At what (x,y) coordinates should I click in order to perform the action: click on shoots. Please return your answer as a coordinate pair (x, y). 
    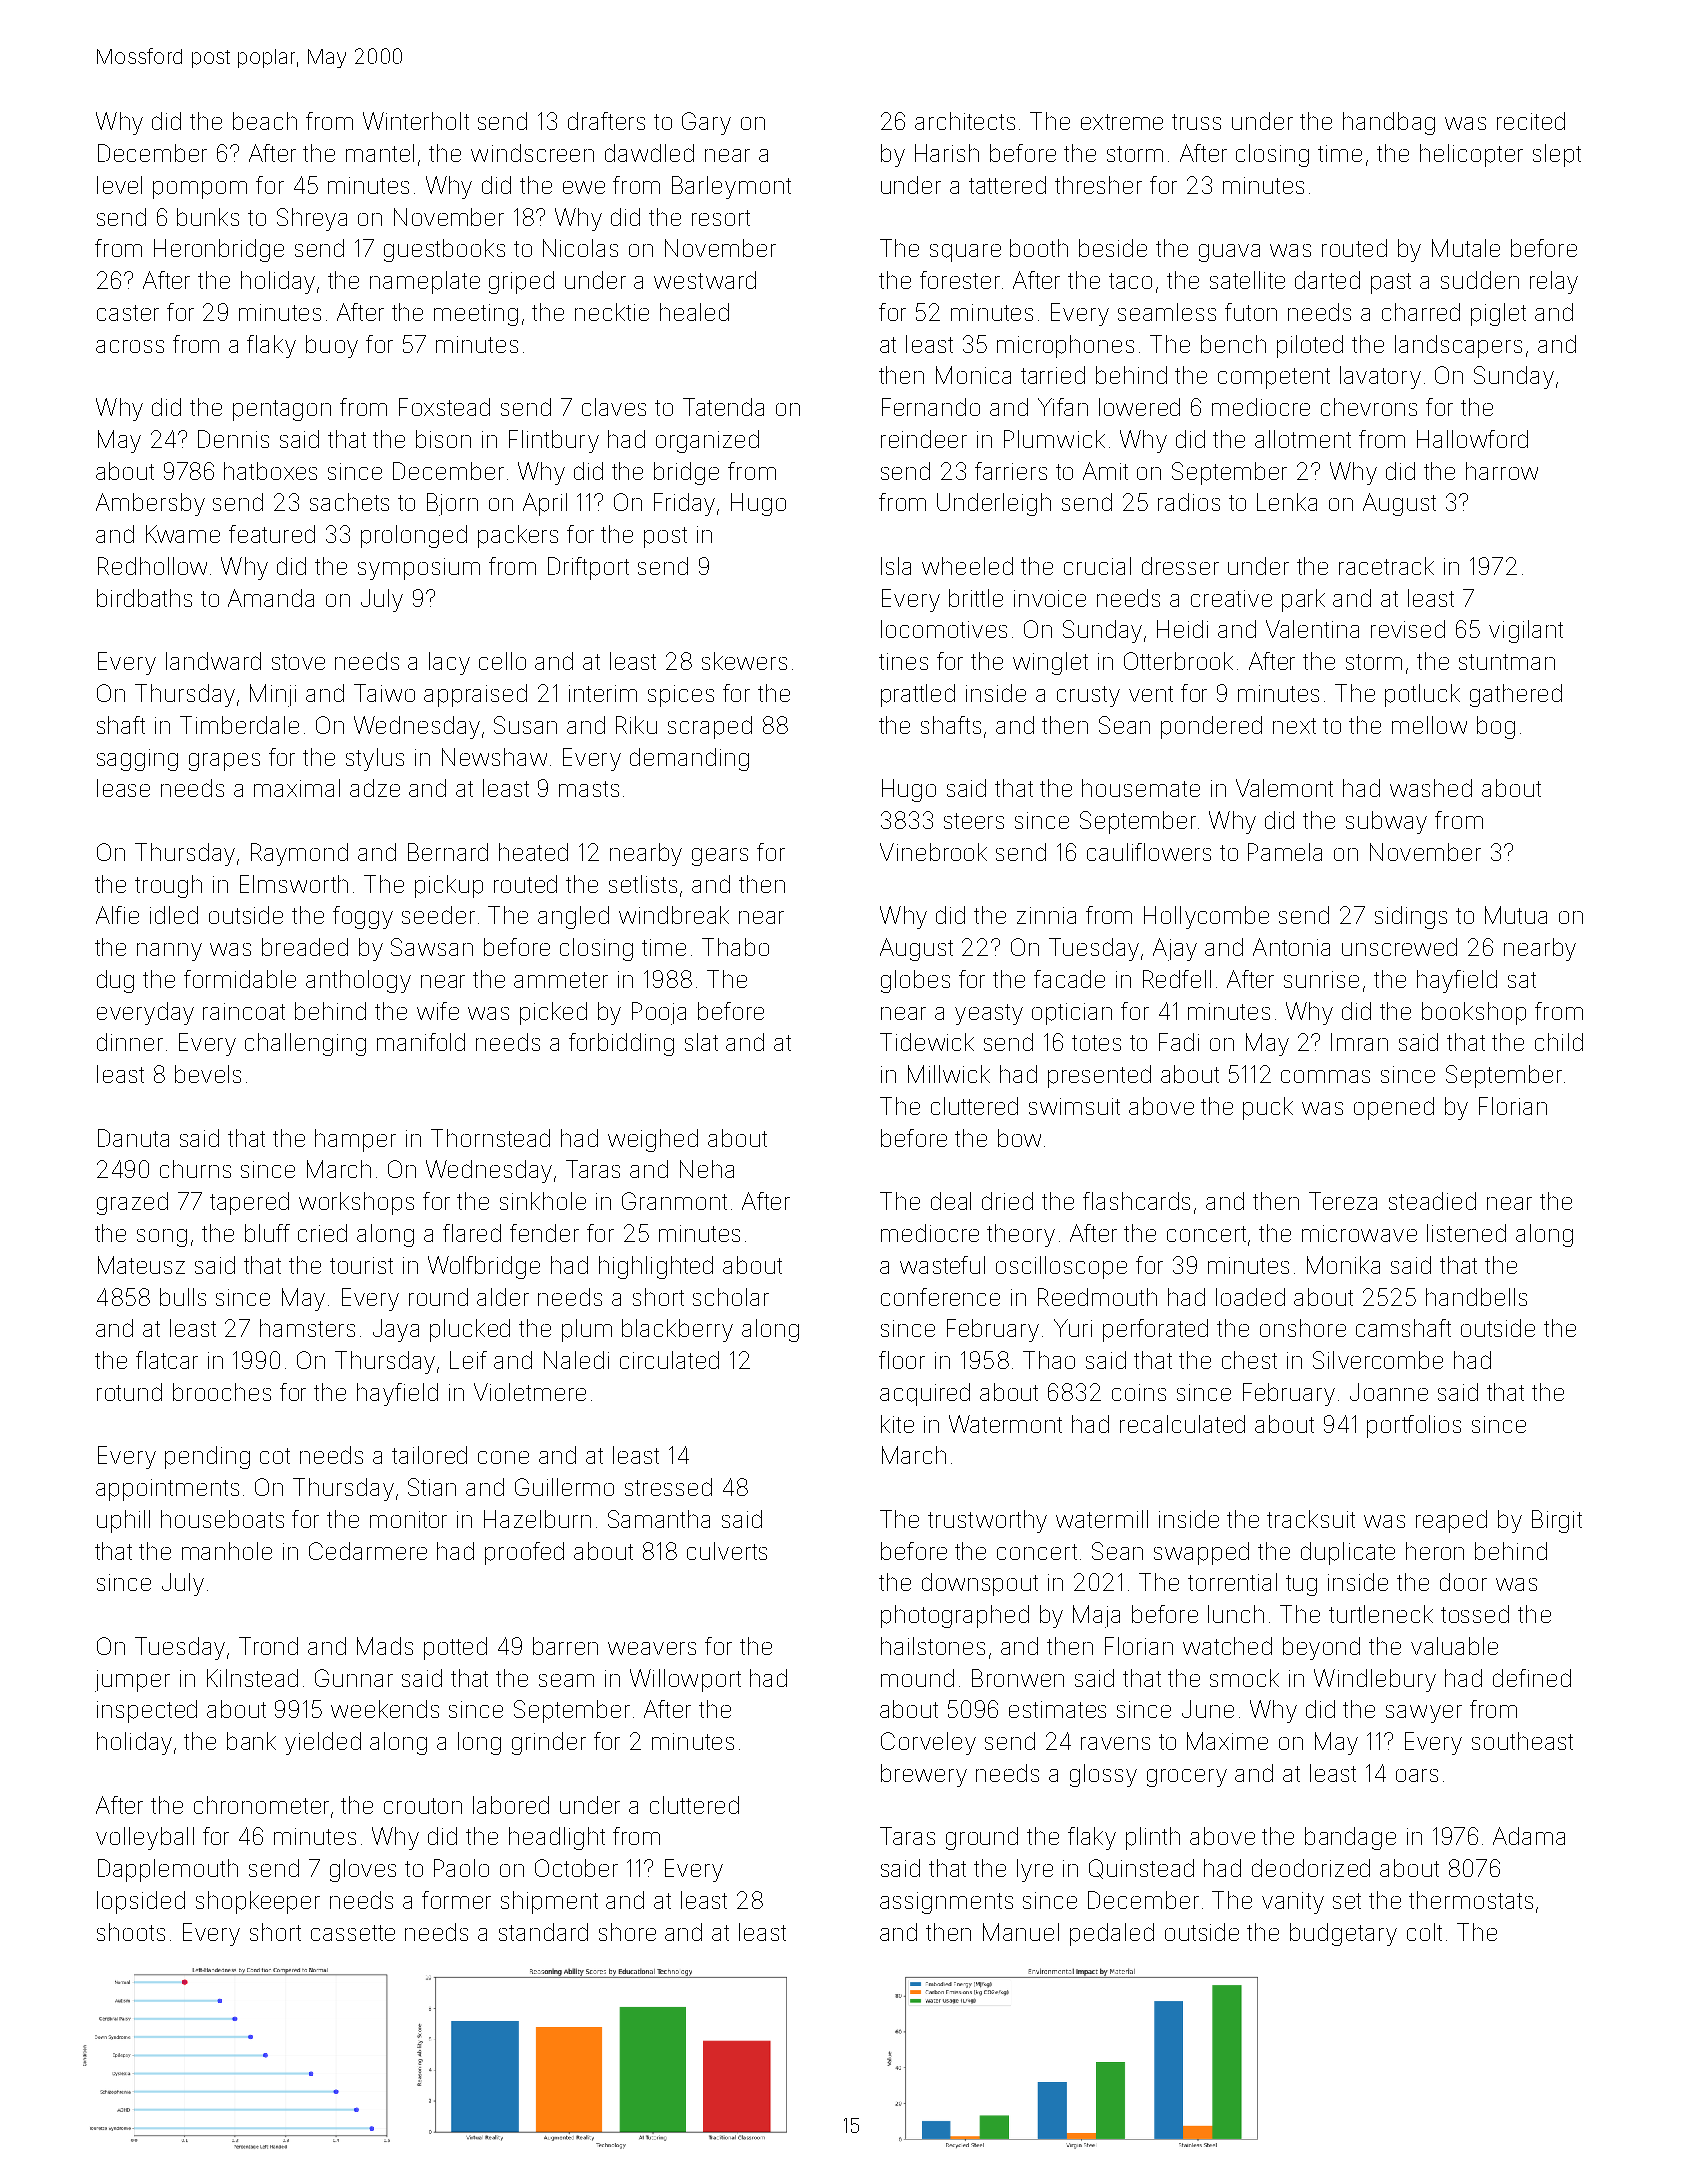
    Looking at the image, I should click on (131, 1932).
